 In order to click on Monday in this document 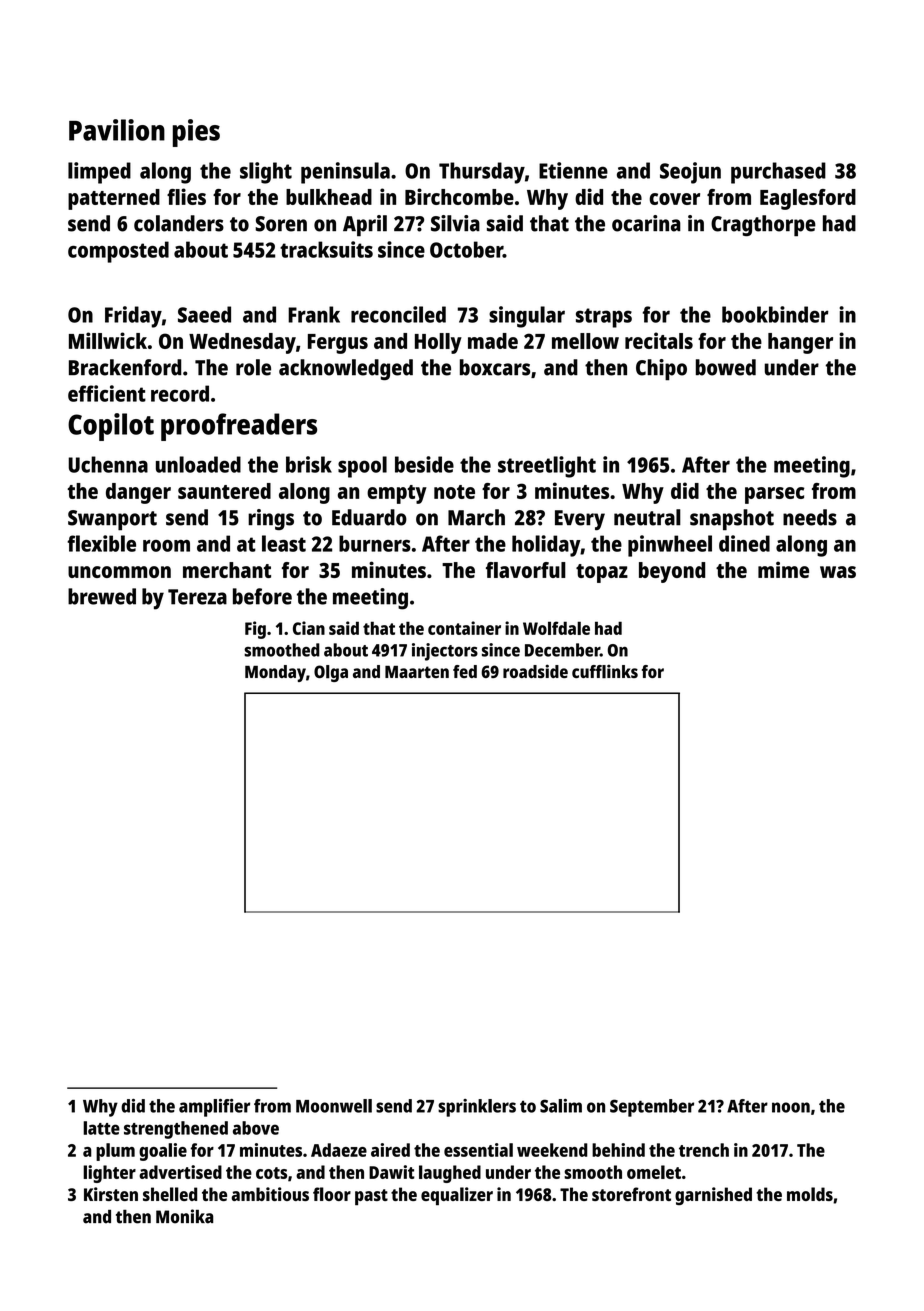, I will do `click(275, 673)`.
